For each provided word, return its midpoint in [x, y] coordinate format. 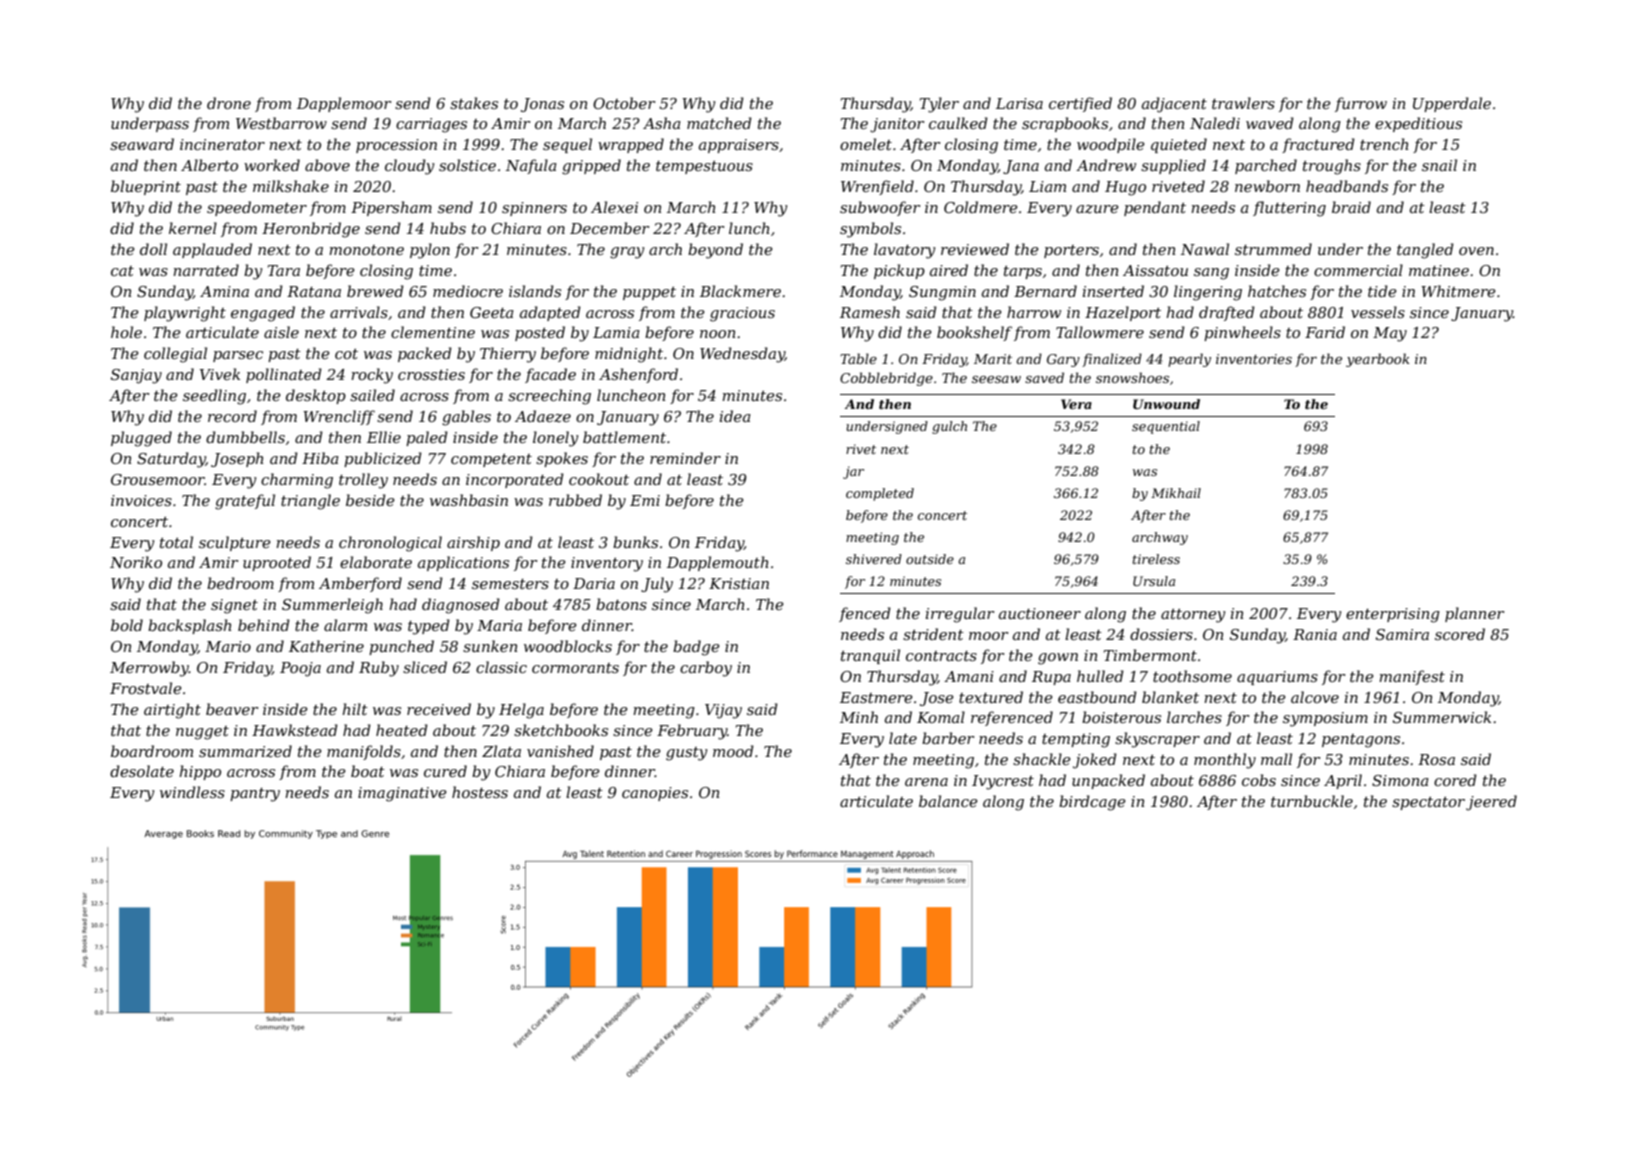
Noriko [136, 562]
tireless [1156, 559]
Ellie [384, 437]
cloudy [409, 167]
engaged [263, 314]
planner [1474, 614]
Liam [1047, 186]
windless [192, 792]
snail [1439, 165]
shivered [874, 559]
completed [880, 494]
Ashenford [638, 375]
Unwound [1166, 404]
